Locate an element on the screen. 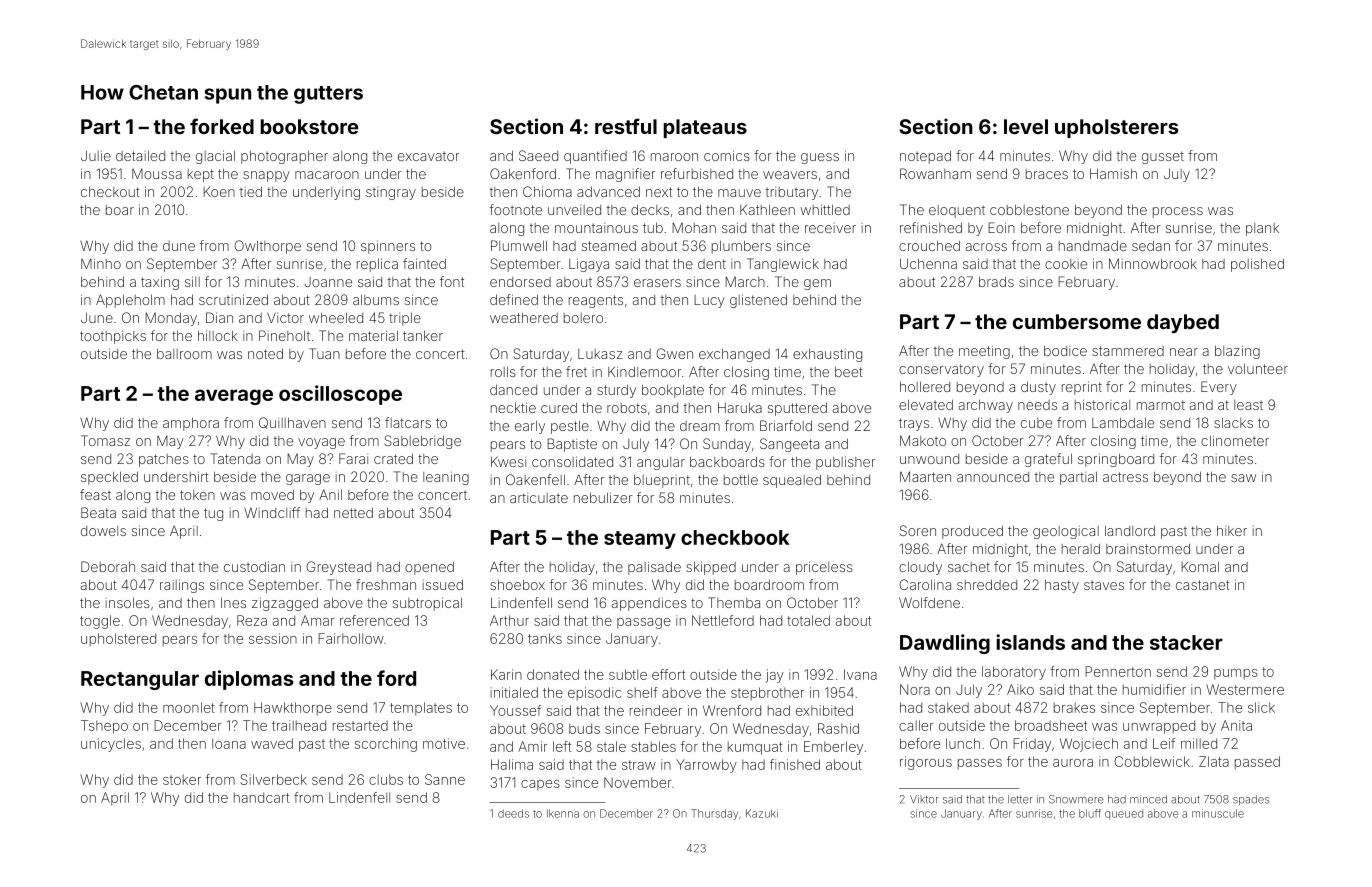 Image resolution: width=1372 pixels, height=887 pixels. Greystead is located at coordinates (338, 568).
